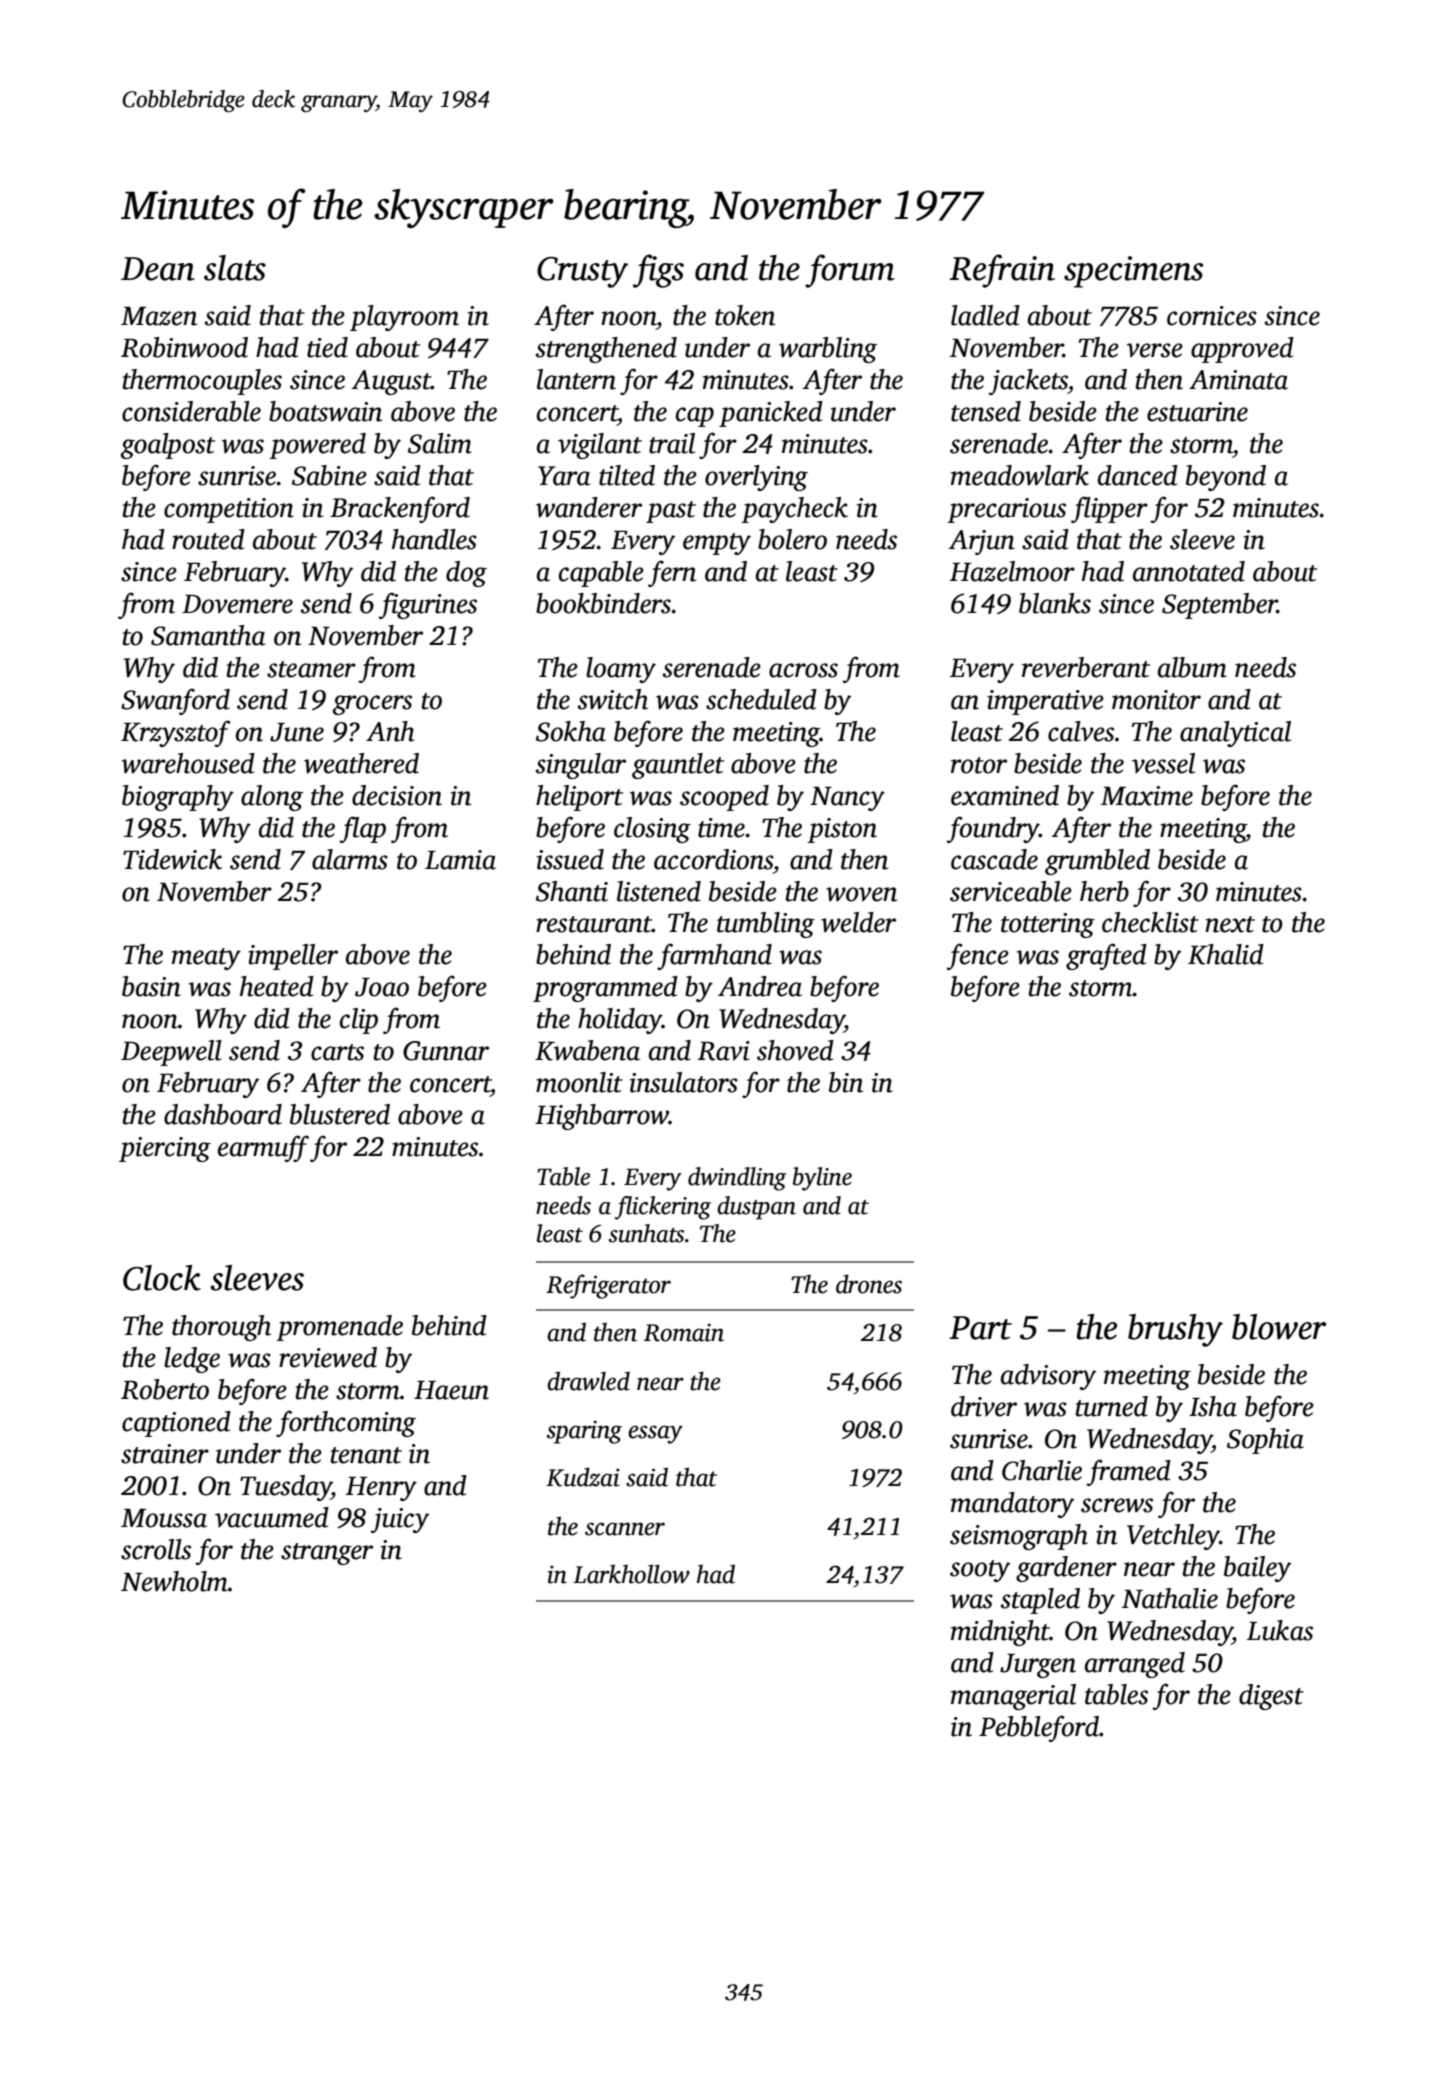  Describe the element at coordinates (658, 271) in the document. I see `figs` at that location.
